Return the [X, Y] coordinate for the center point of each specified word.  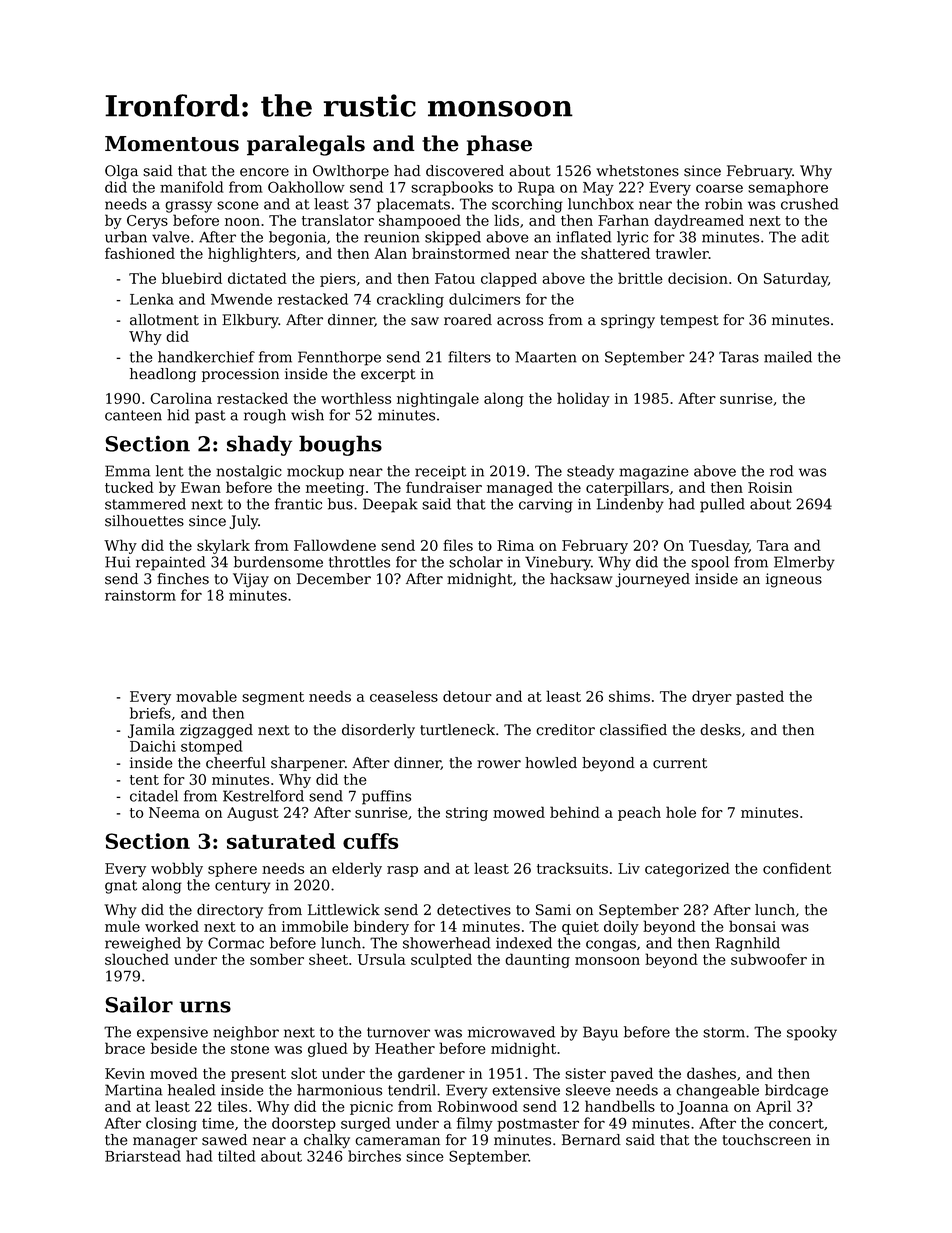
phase [499, 145]
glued [328, 1049]
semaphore [788, 188]
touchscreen [766, 1140]
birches [374, 1156]
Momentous [172, 144]
